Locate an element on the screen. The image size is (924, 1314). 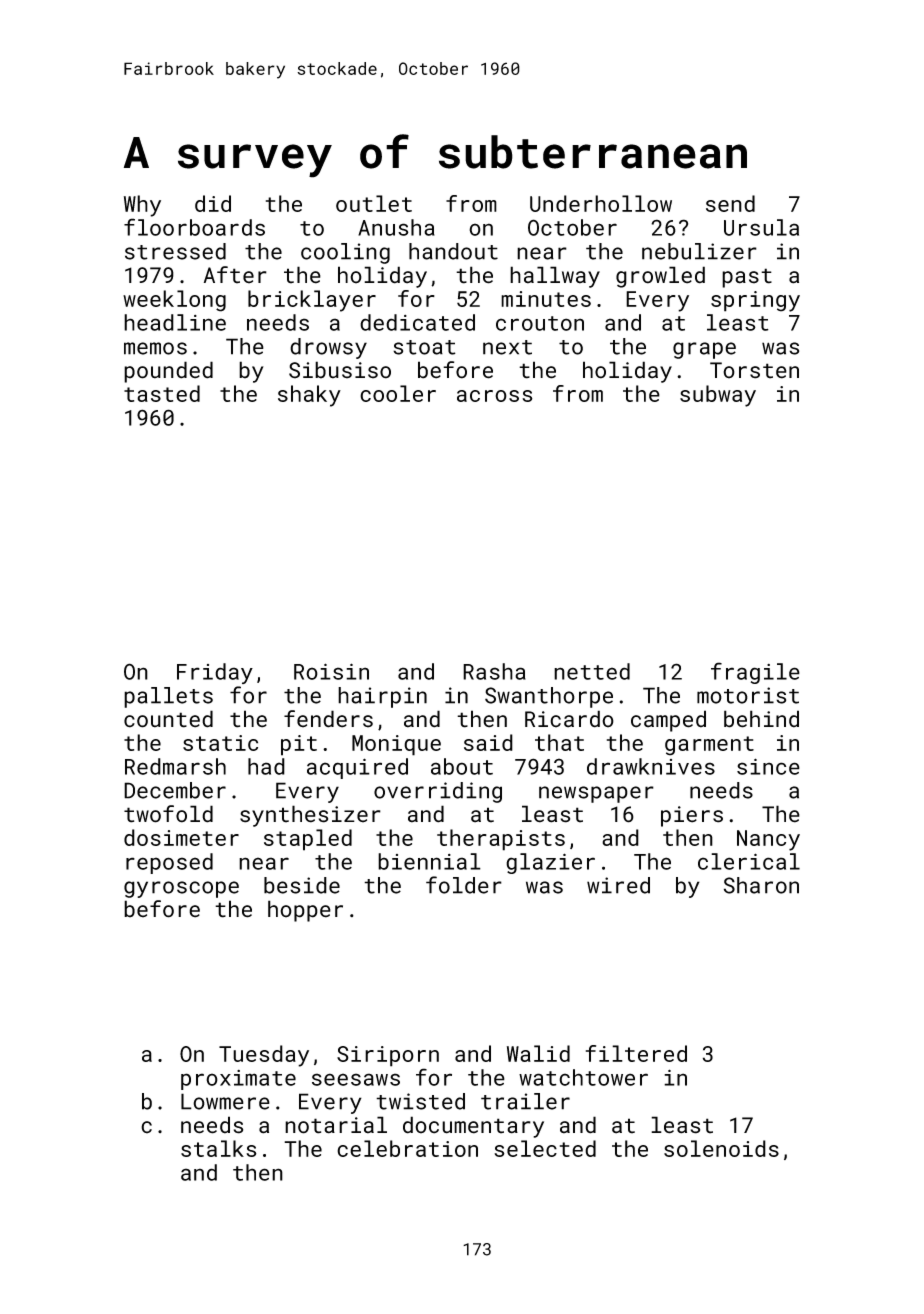
overriding is located at coordinates (438, 792).
